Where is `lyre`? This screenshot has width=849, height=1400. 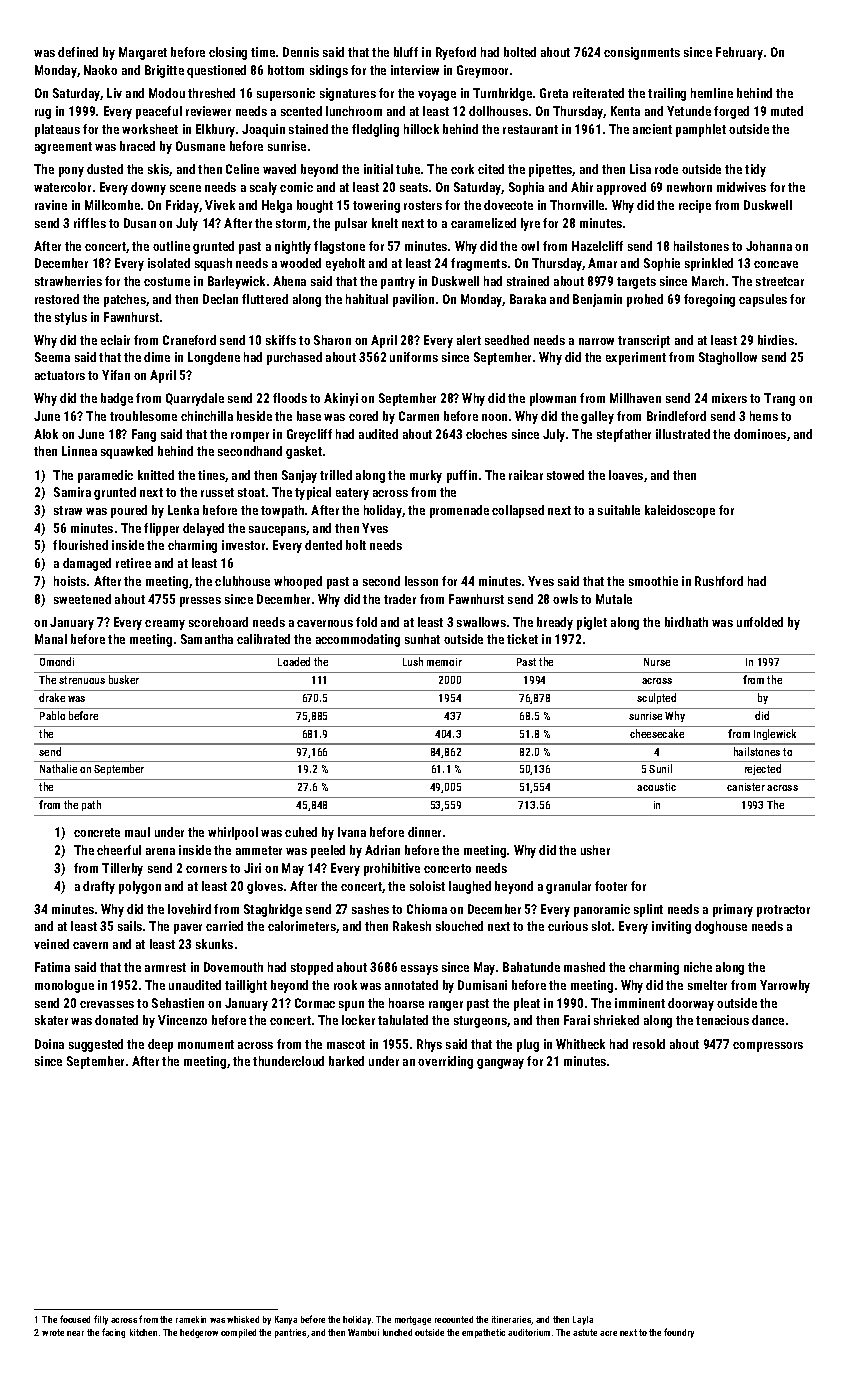
lyre is located at coordinates (530, 224).
